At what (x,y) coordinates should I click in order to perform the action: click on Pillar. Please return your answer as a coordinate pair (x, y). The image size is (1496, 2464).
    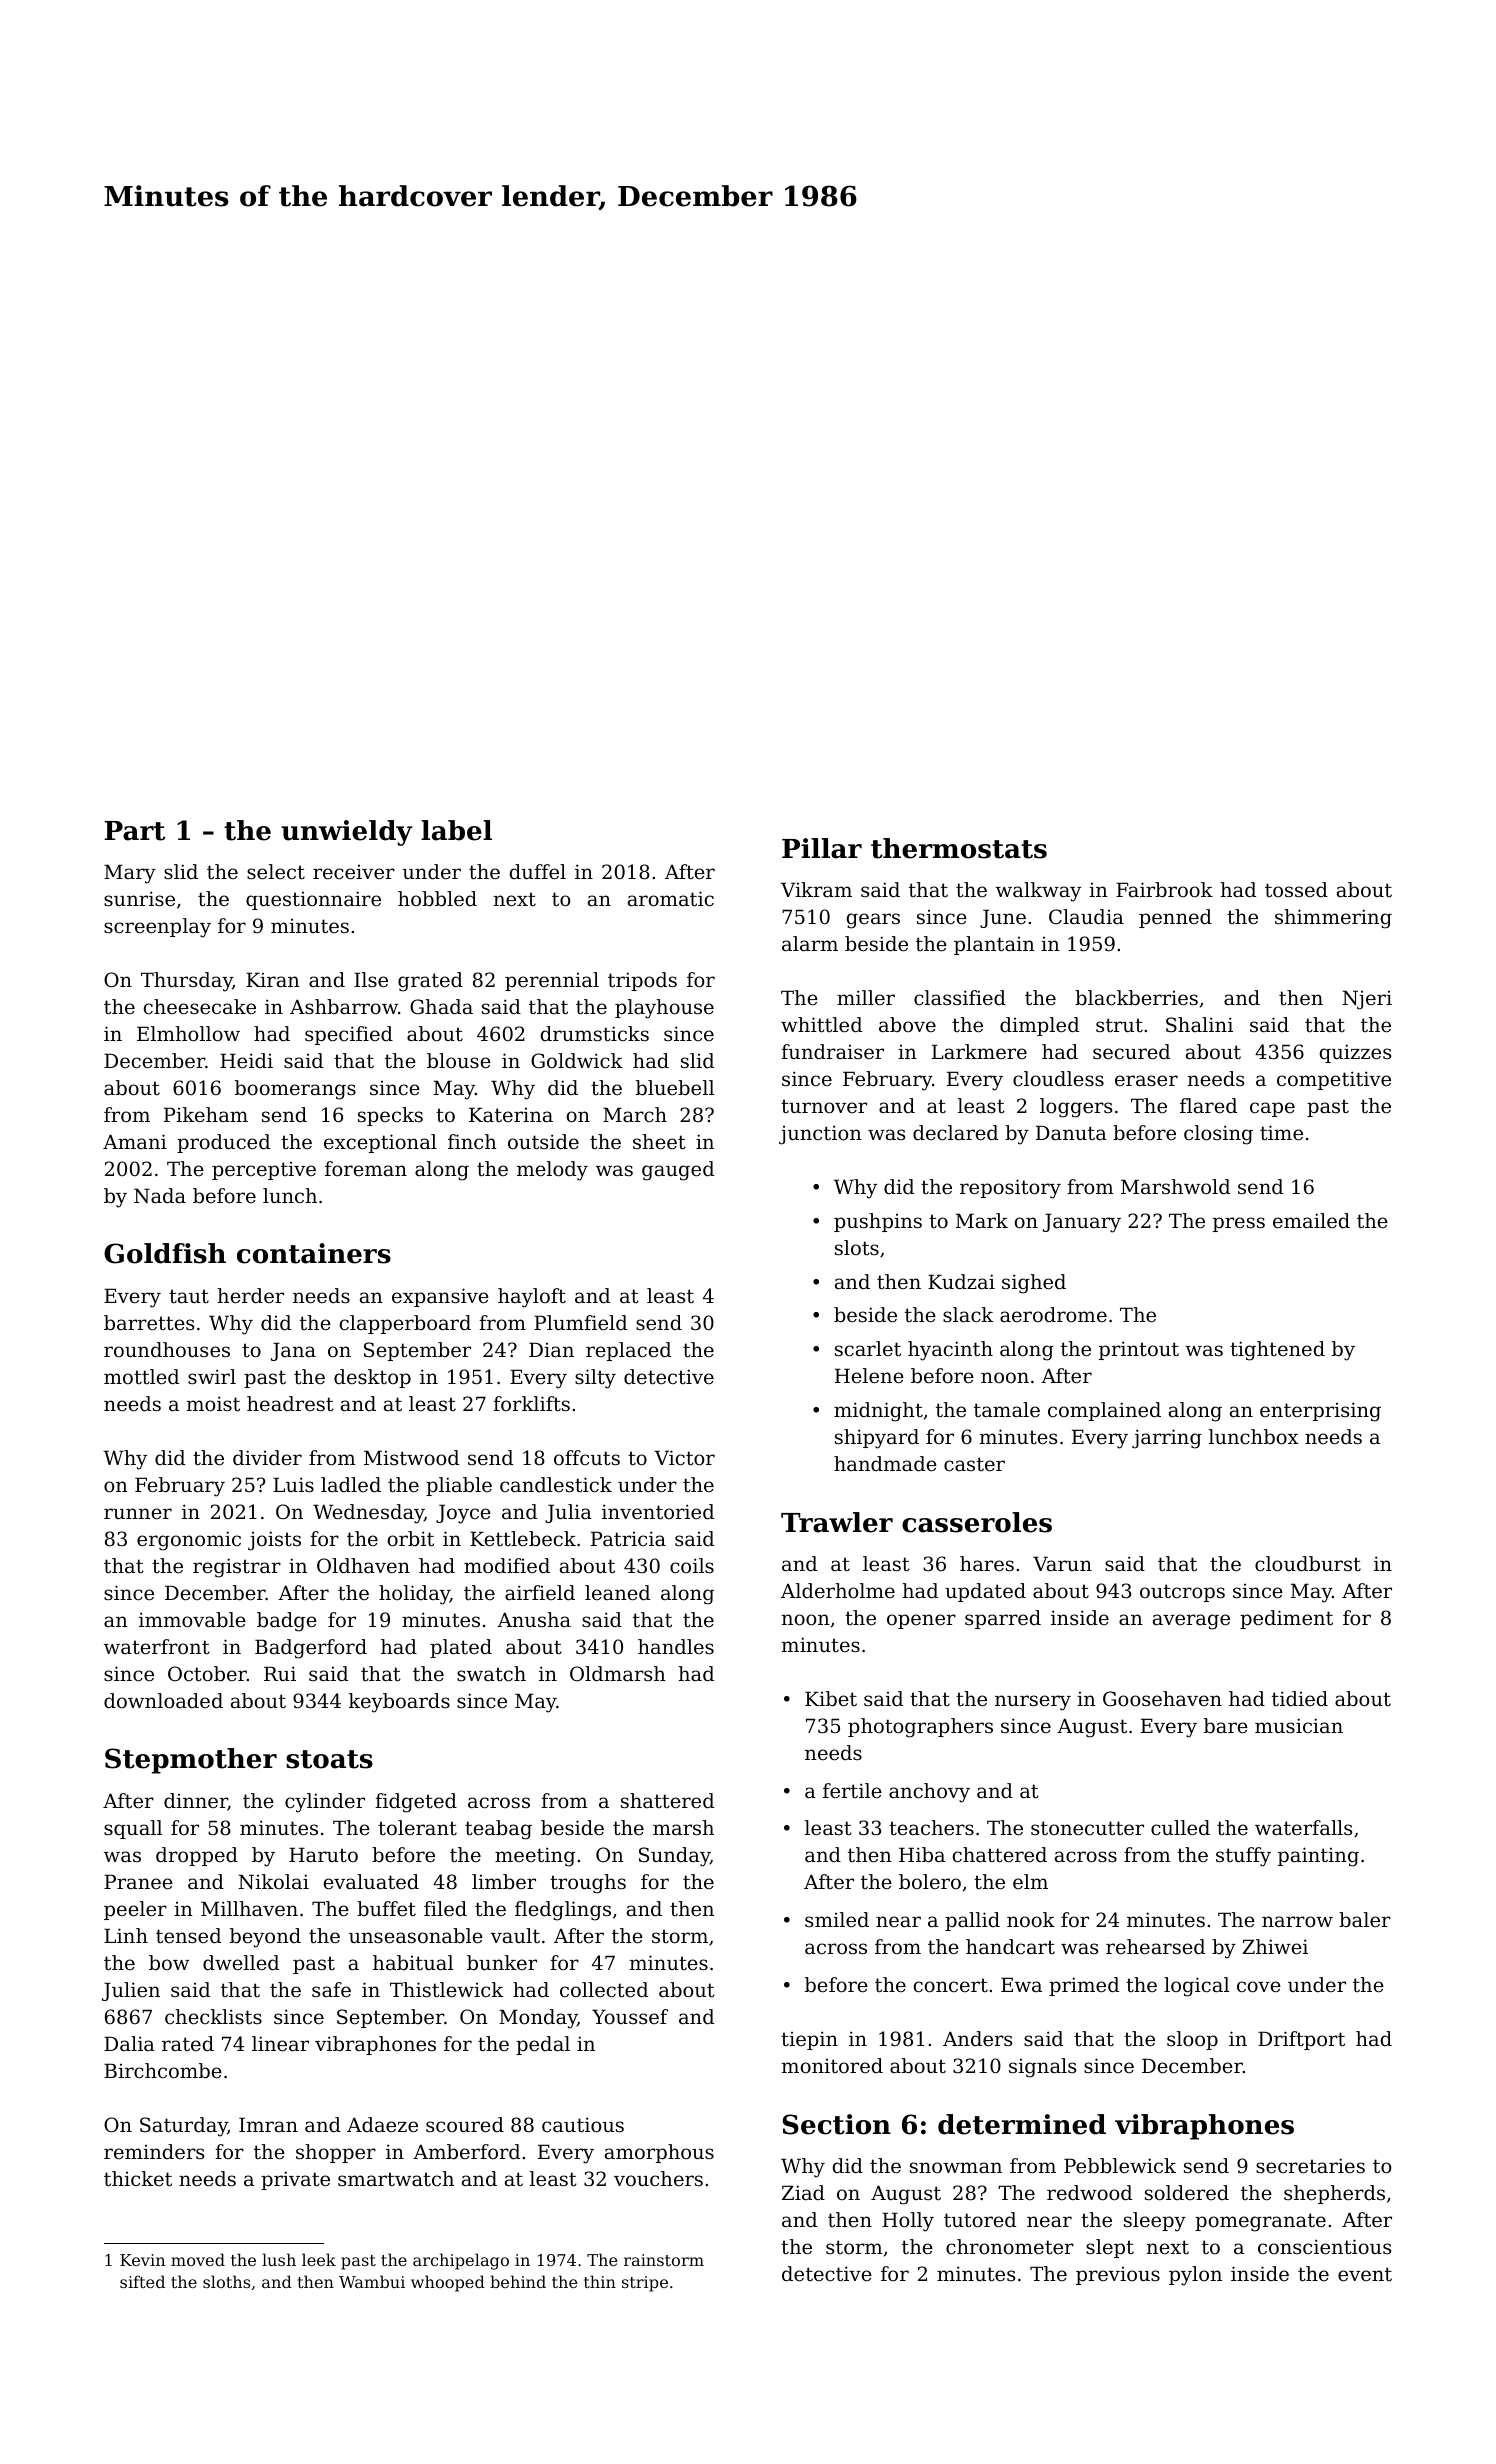
    Looking at the image, I should click on (822, 848).
